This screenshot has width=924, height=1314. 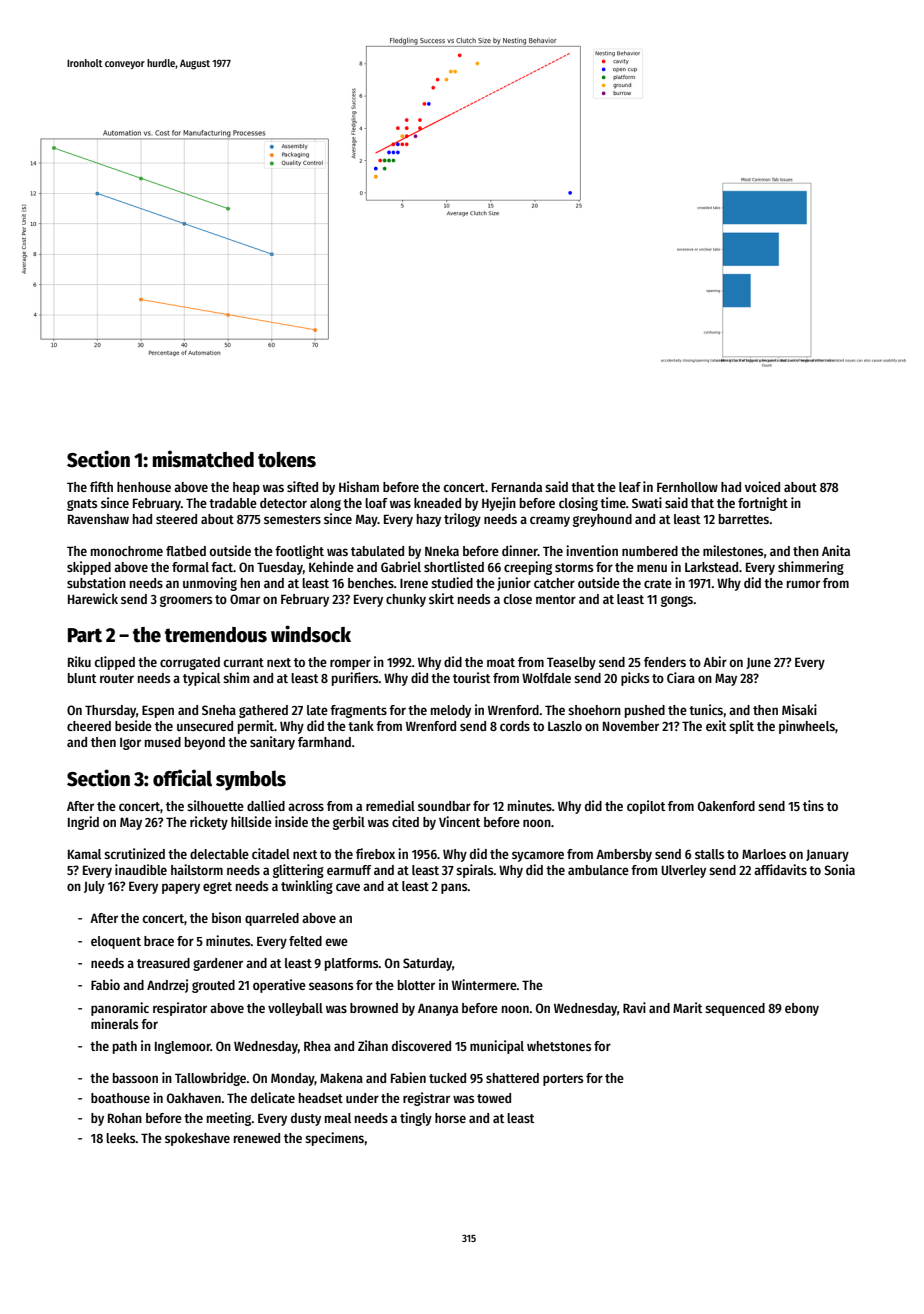 What do you see at coordinates (246, 488) in the screenshot?
I see `heap` at bounding box center [246, 488].
